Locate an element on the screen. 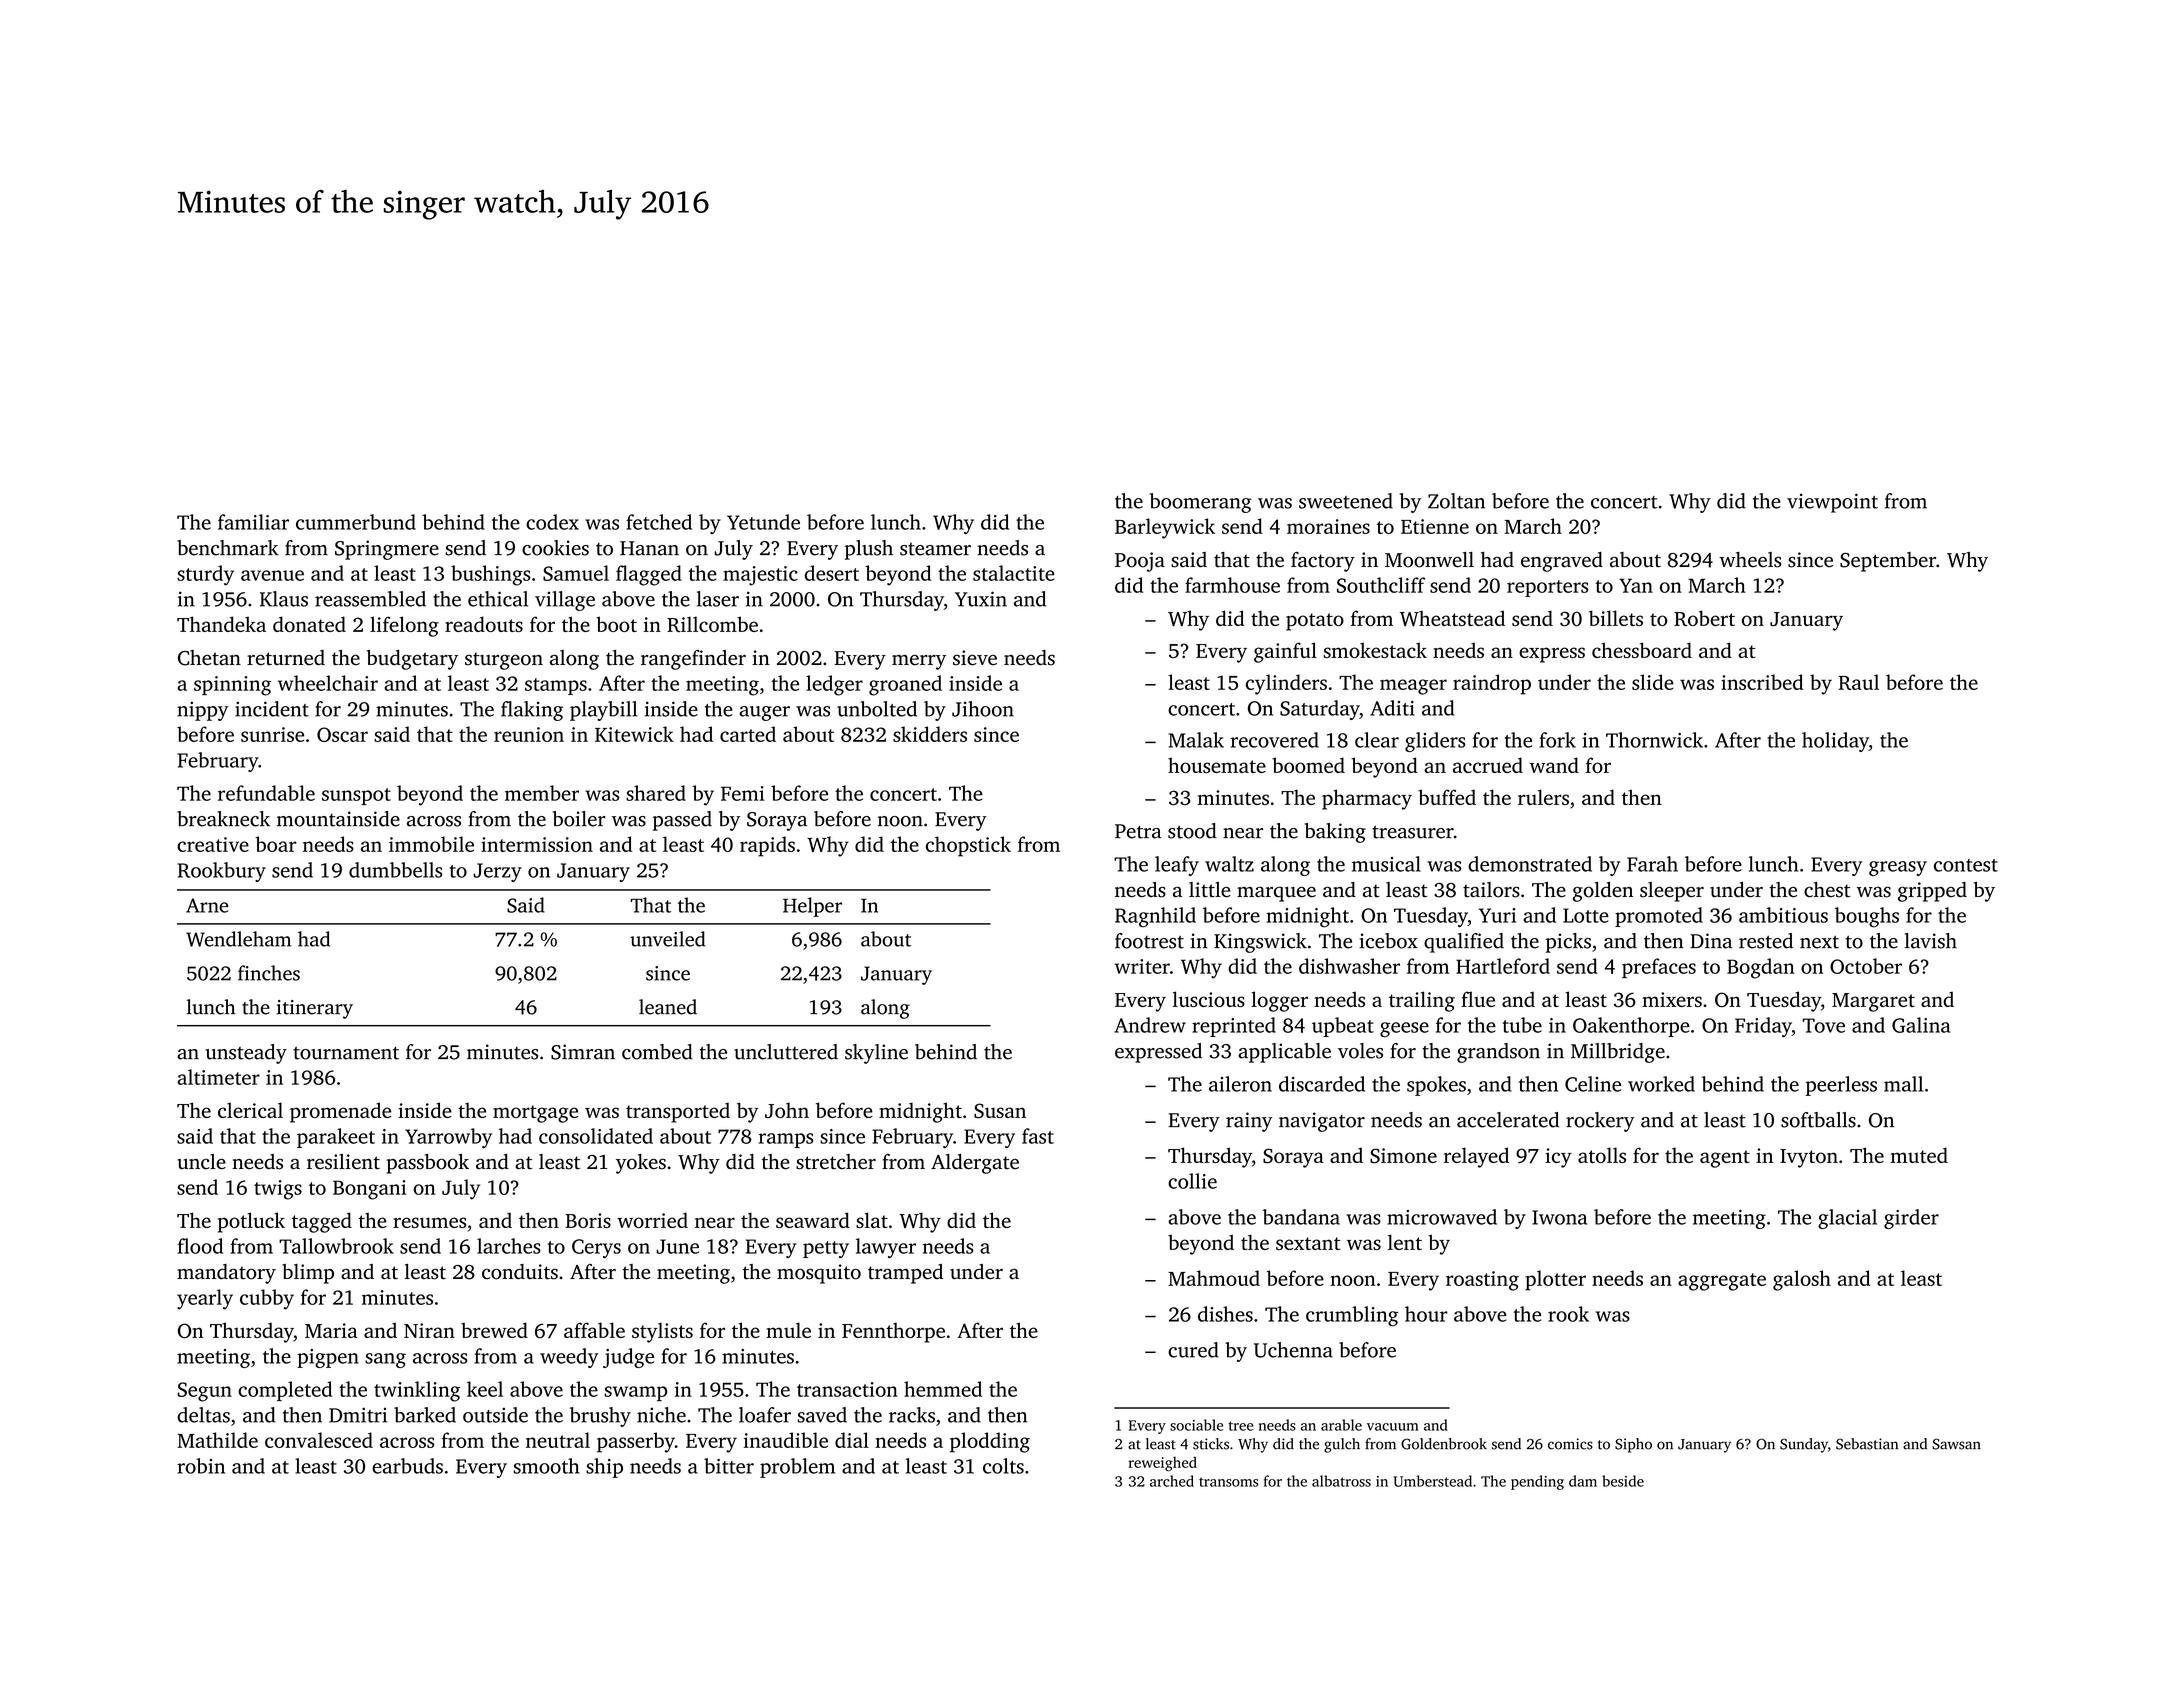 The height and width of the screenshot is (1683, 2178). gainful is located at coordinates (1285, 652).
